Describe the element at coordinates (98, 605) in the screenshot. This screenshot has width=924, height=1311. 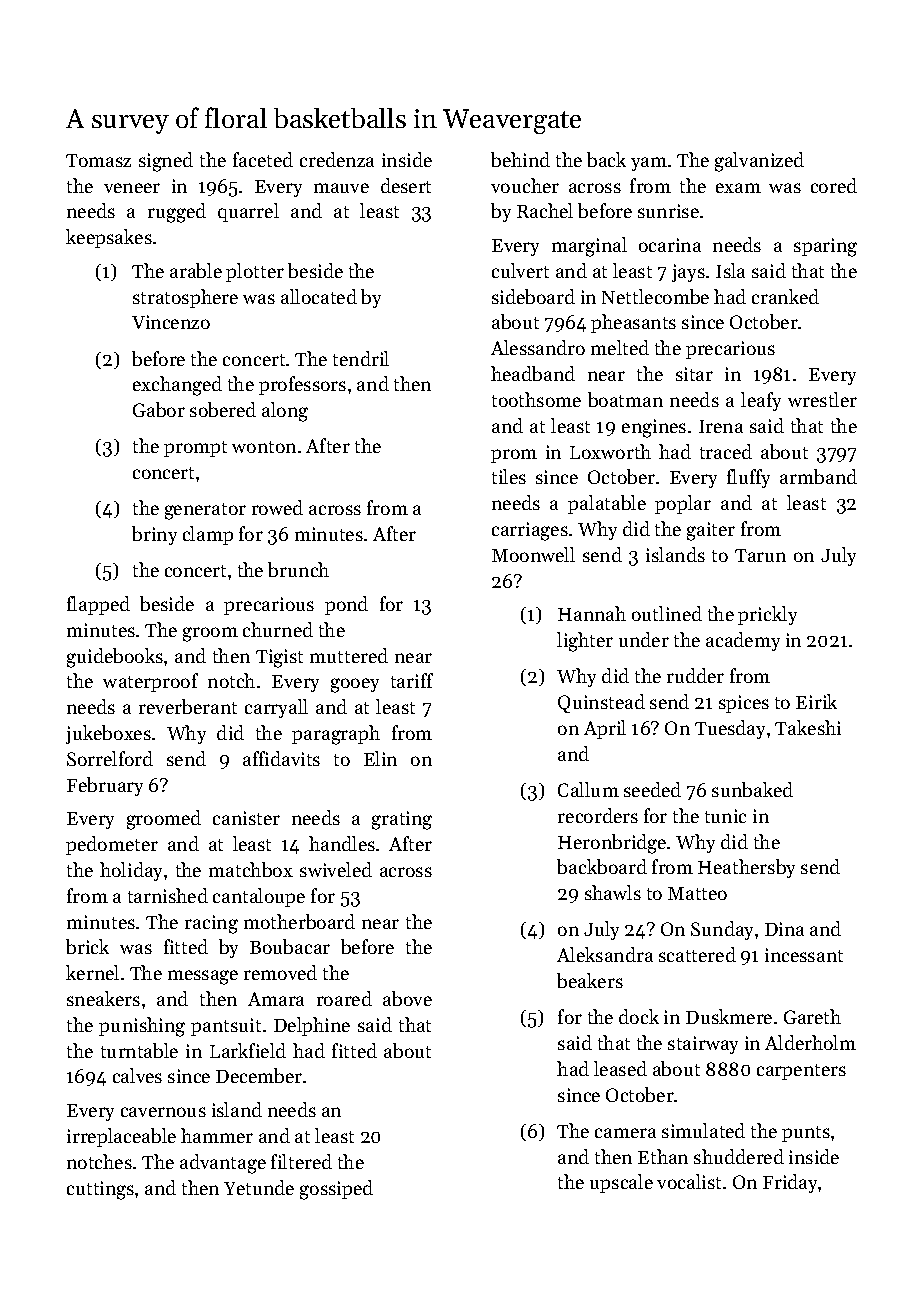
I see `flapped` at that location.
